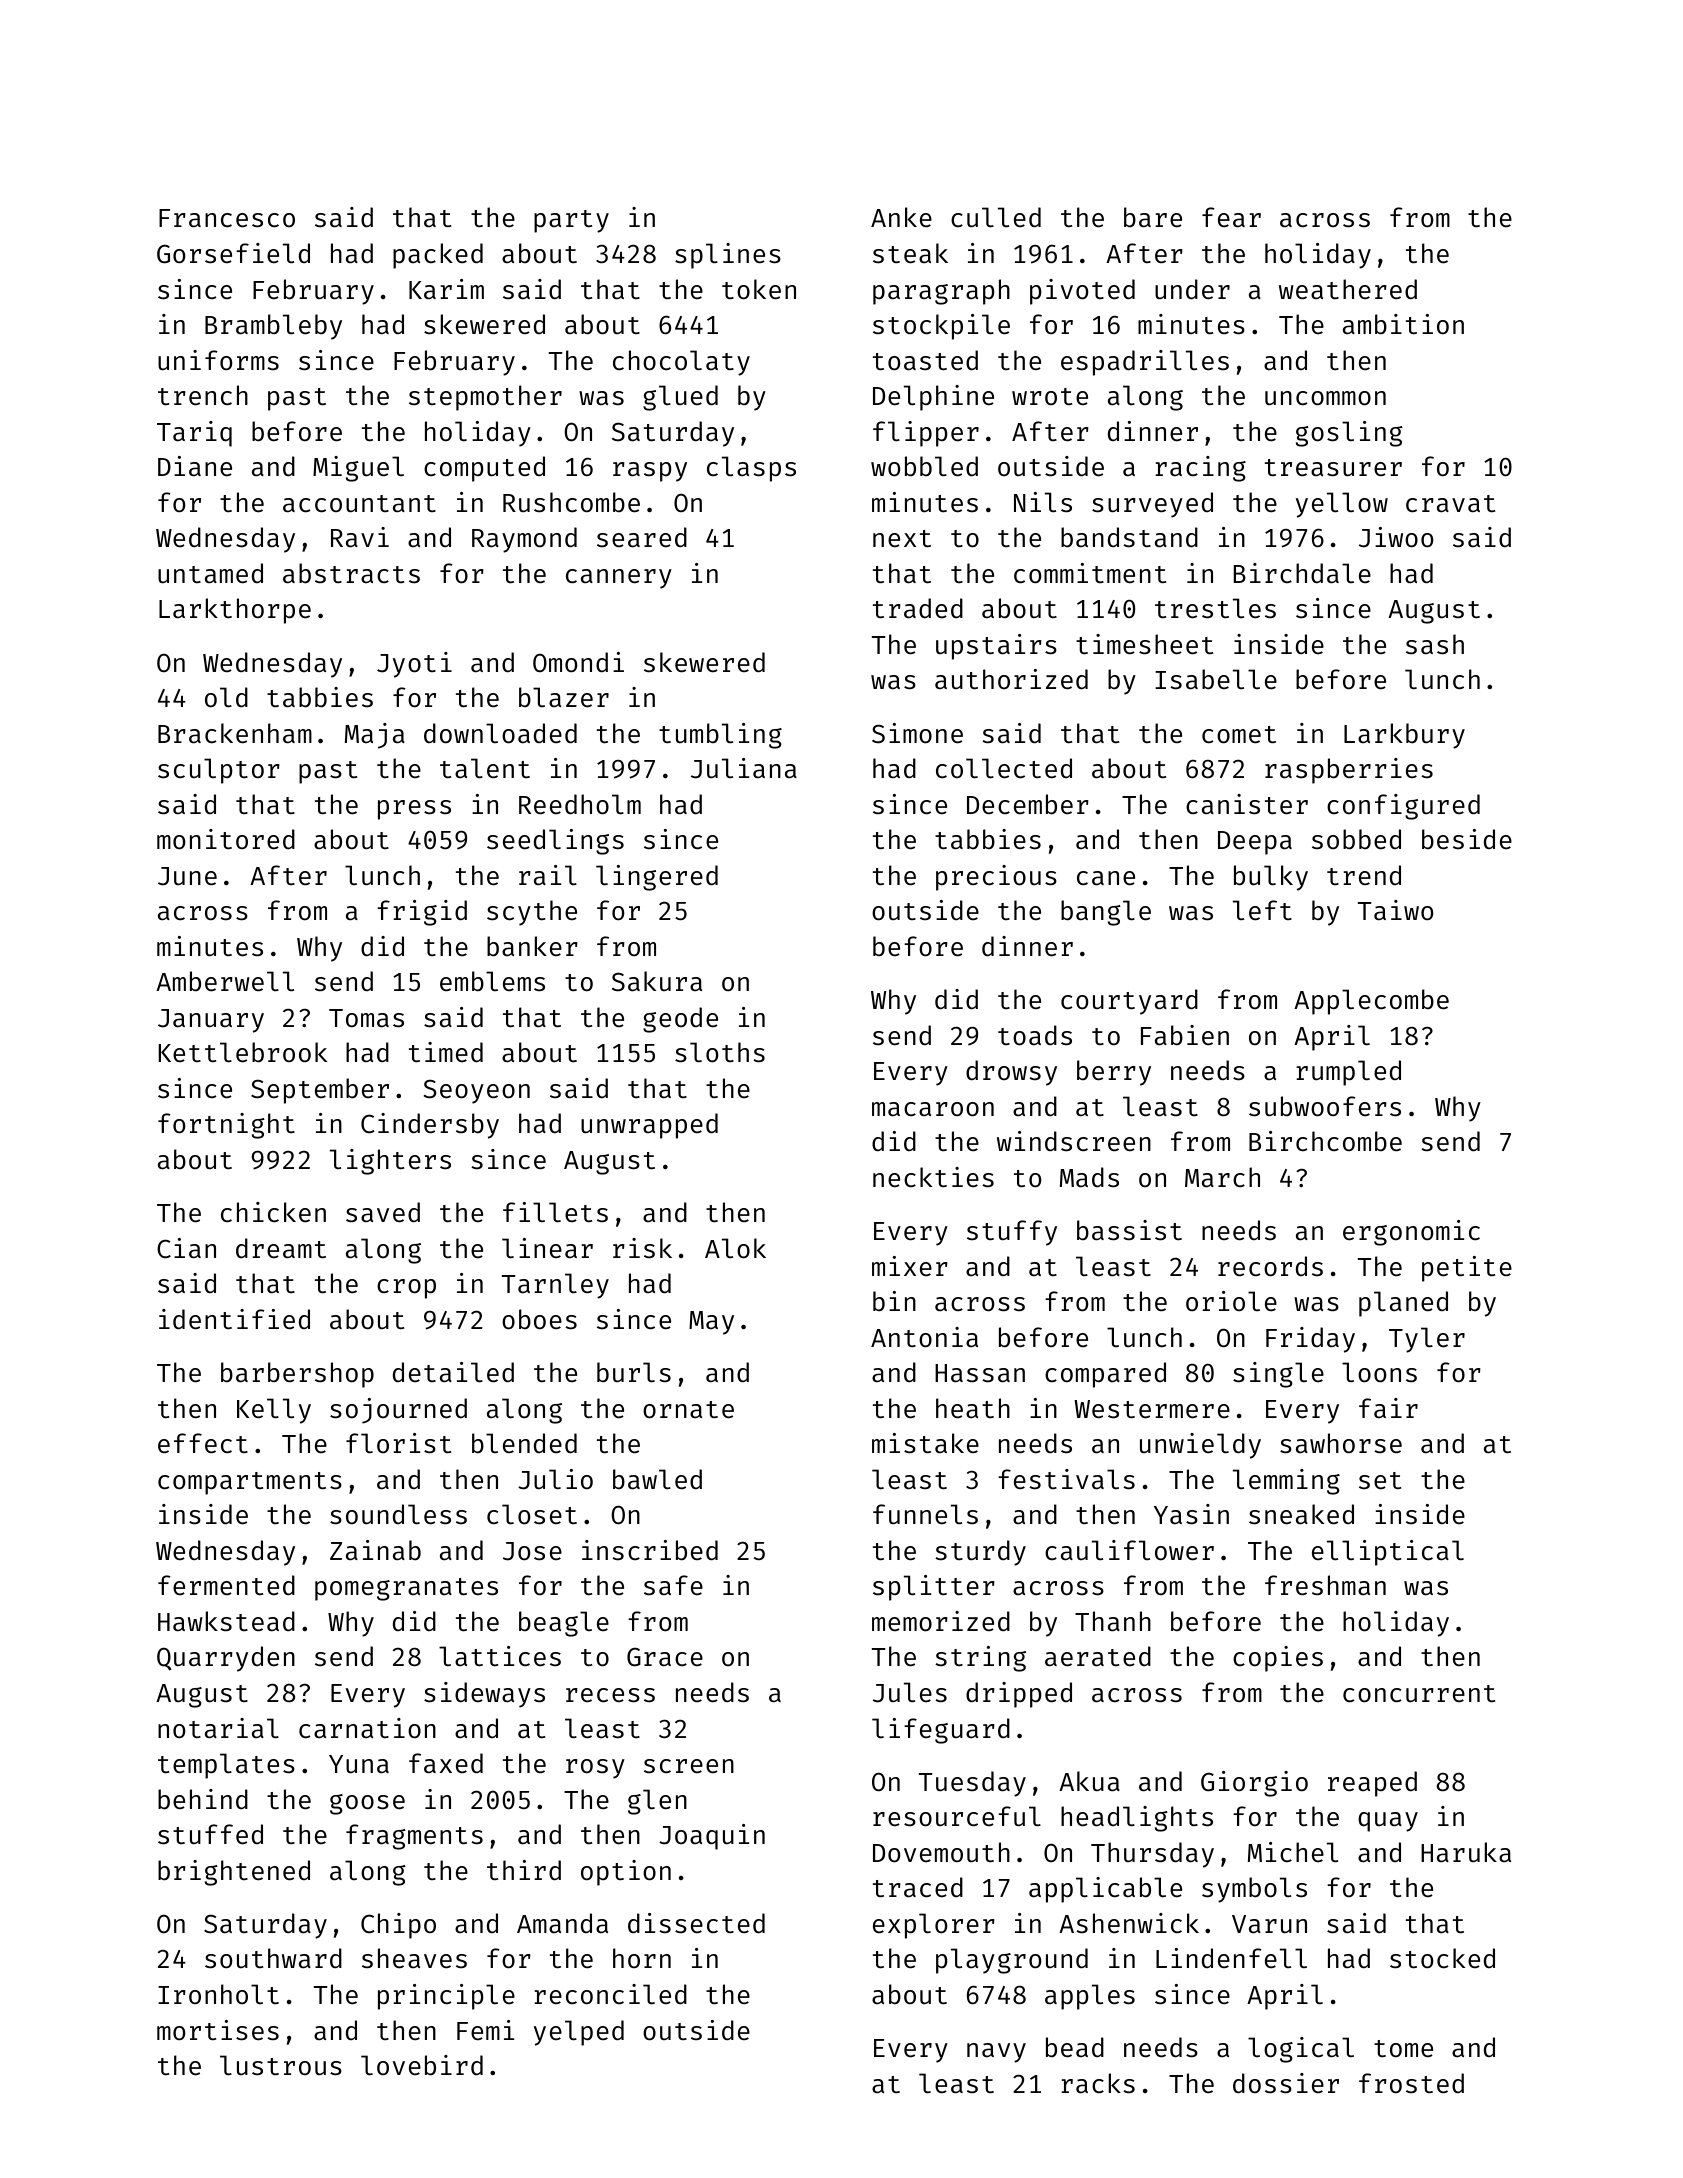 This screenshot has height=2178, width=1683. Describe the element at coordinates (1066, 1479) in the screenshot. I see `festivals` at that location.
